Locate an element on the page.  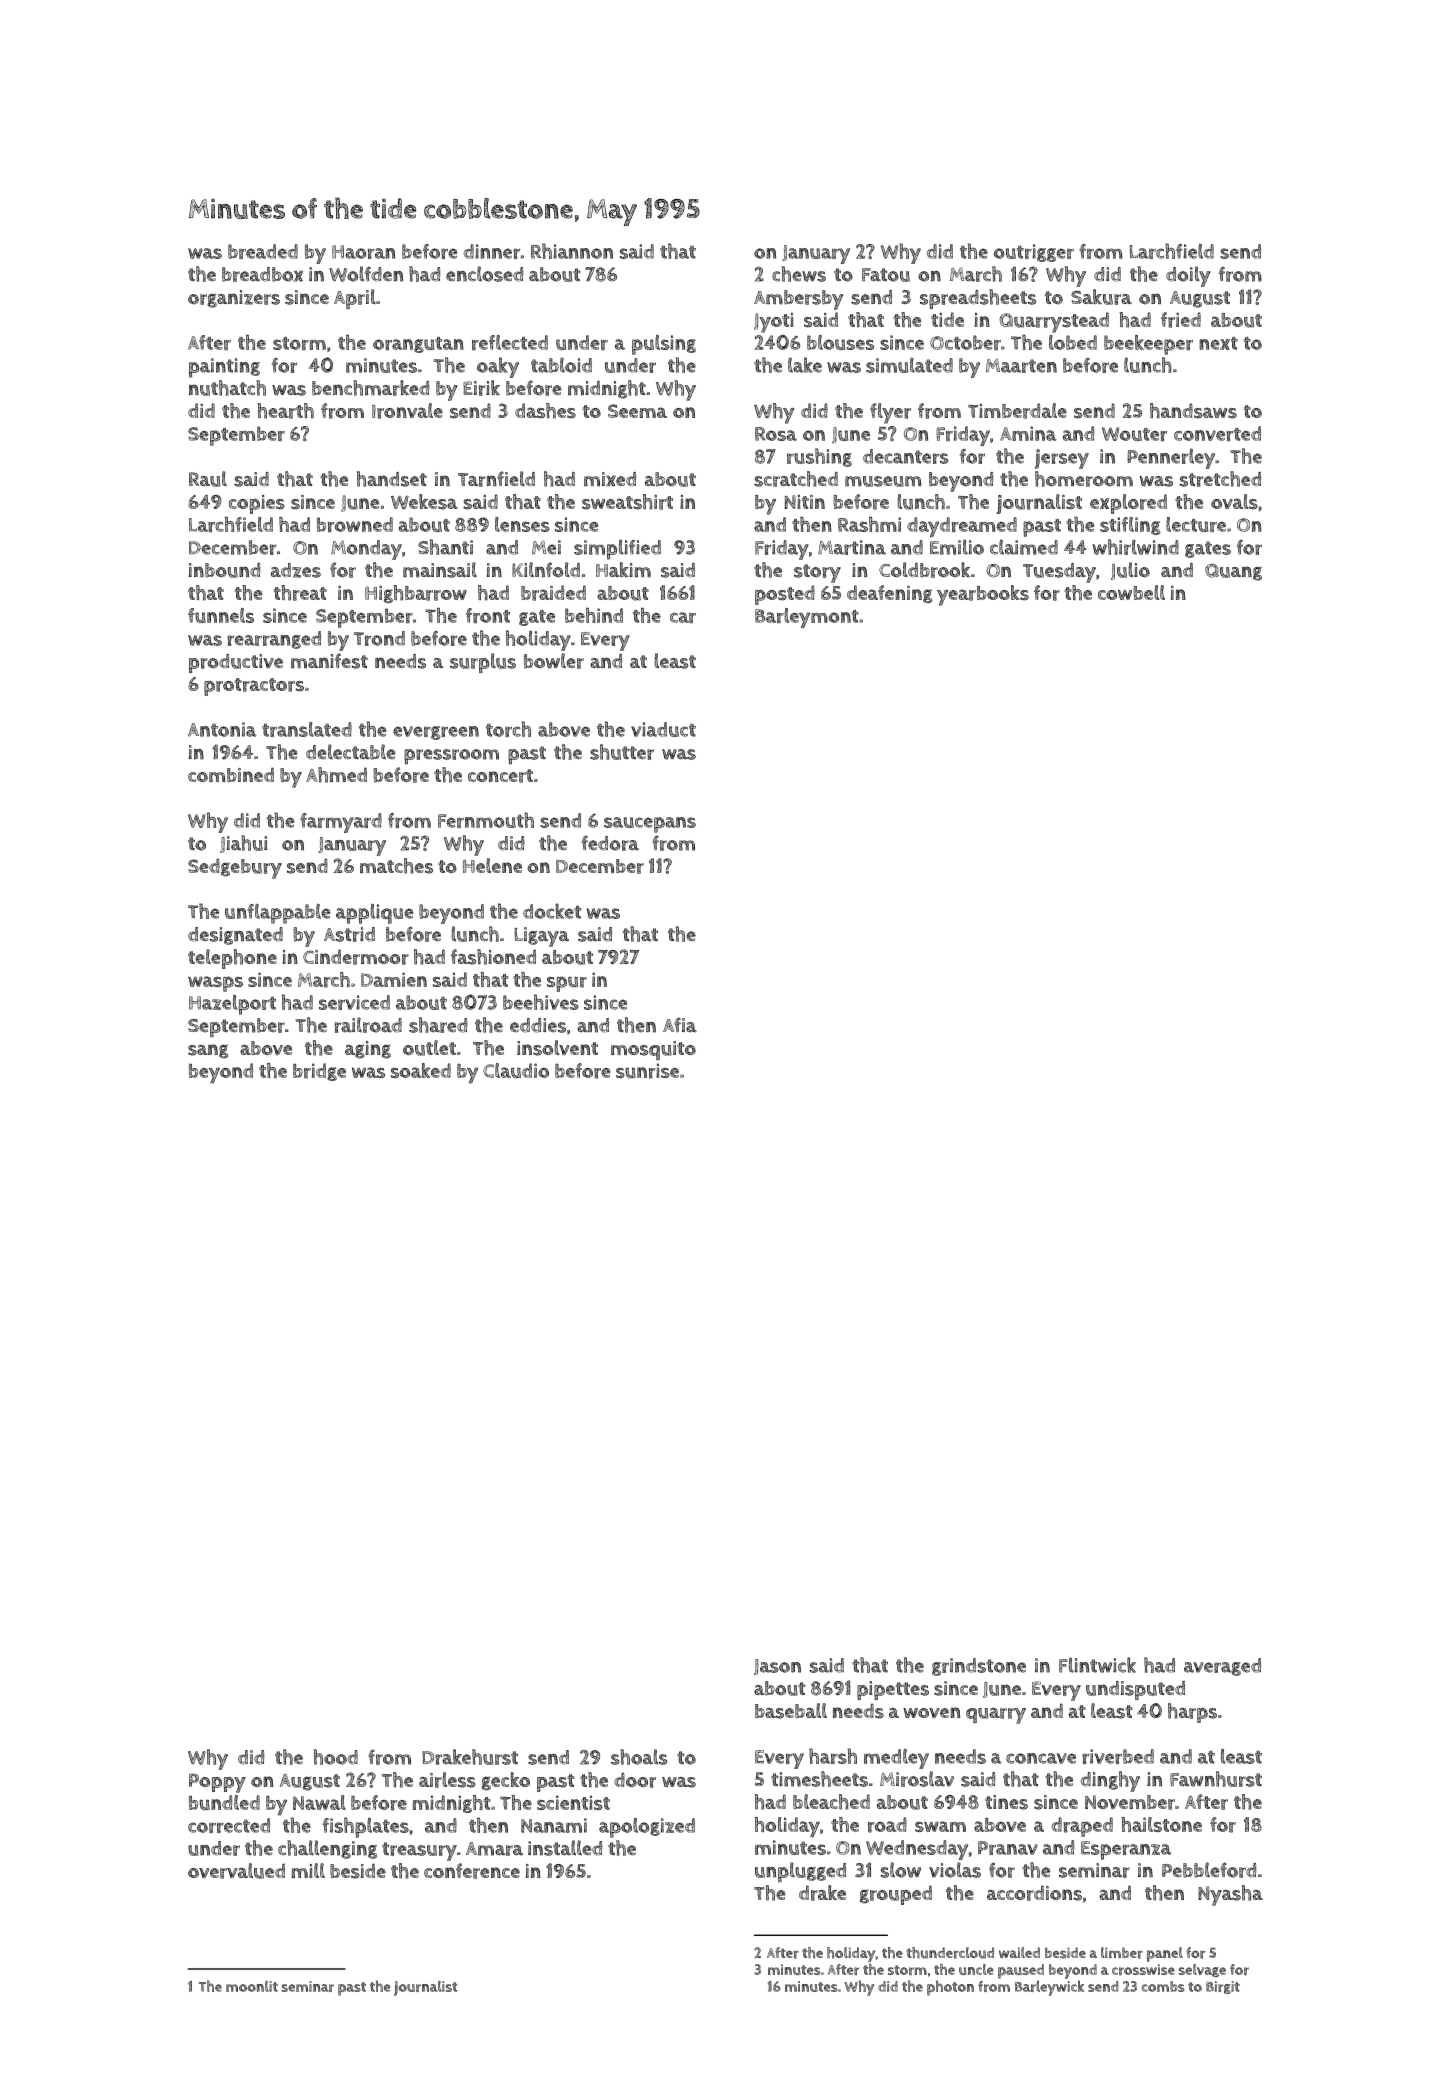
April is located at coordinates (355, 299).
